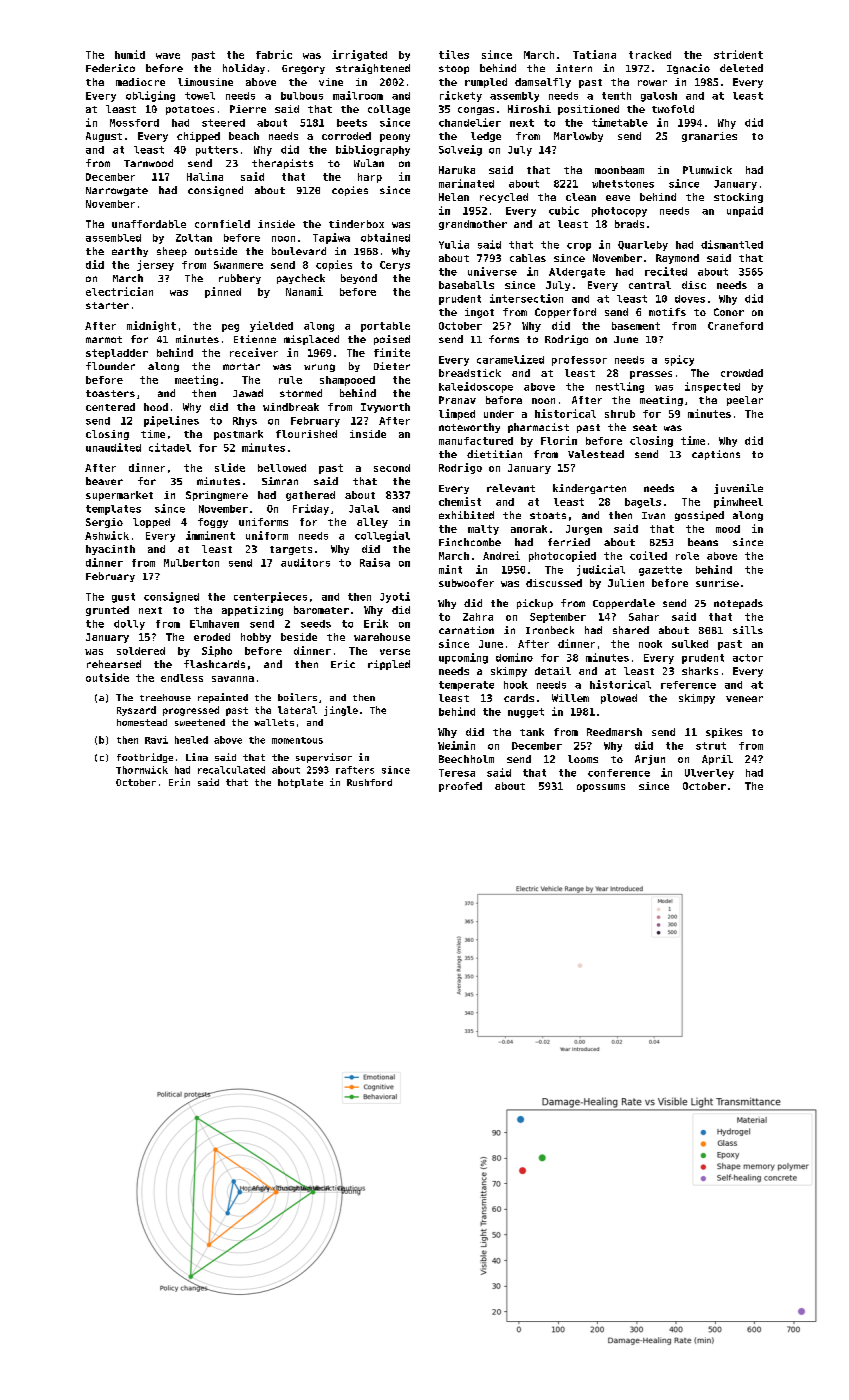 This screenshot has width=849, height=1400. Describe the element at coordinates (110, 407) in the screenshot. I see `centered` at that location.
